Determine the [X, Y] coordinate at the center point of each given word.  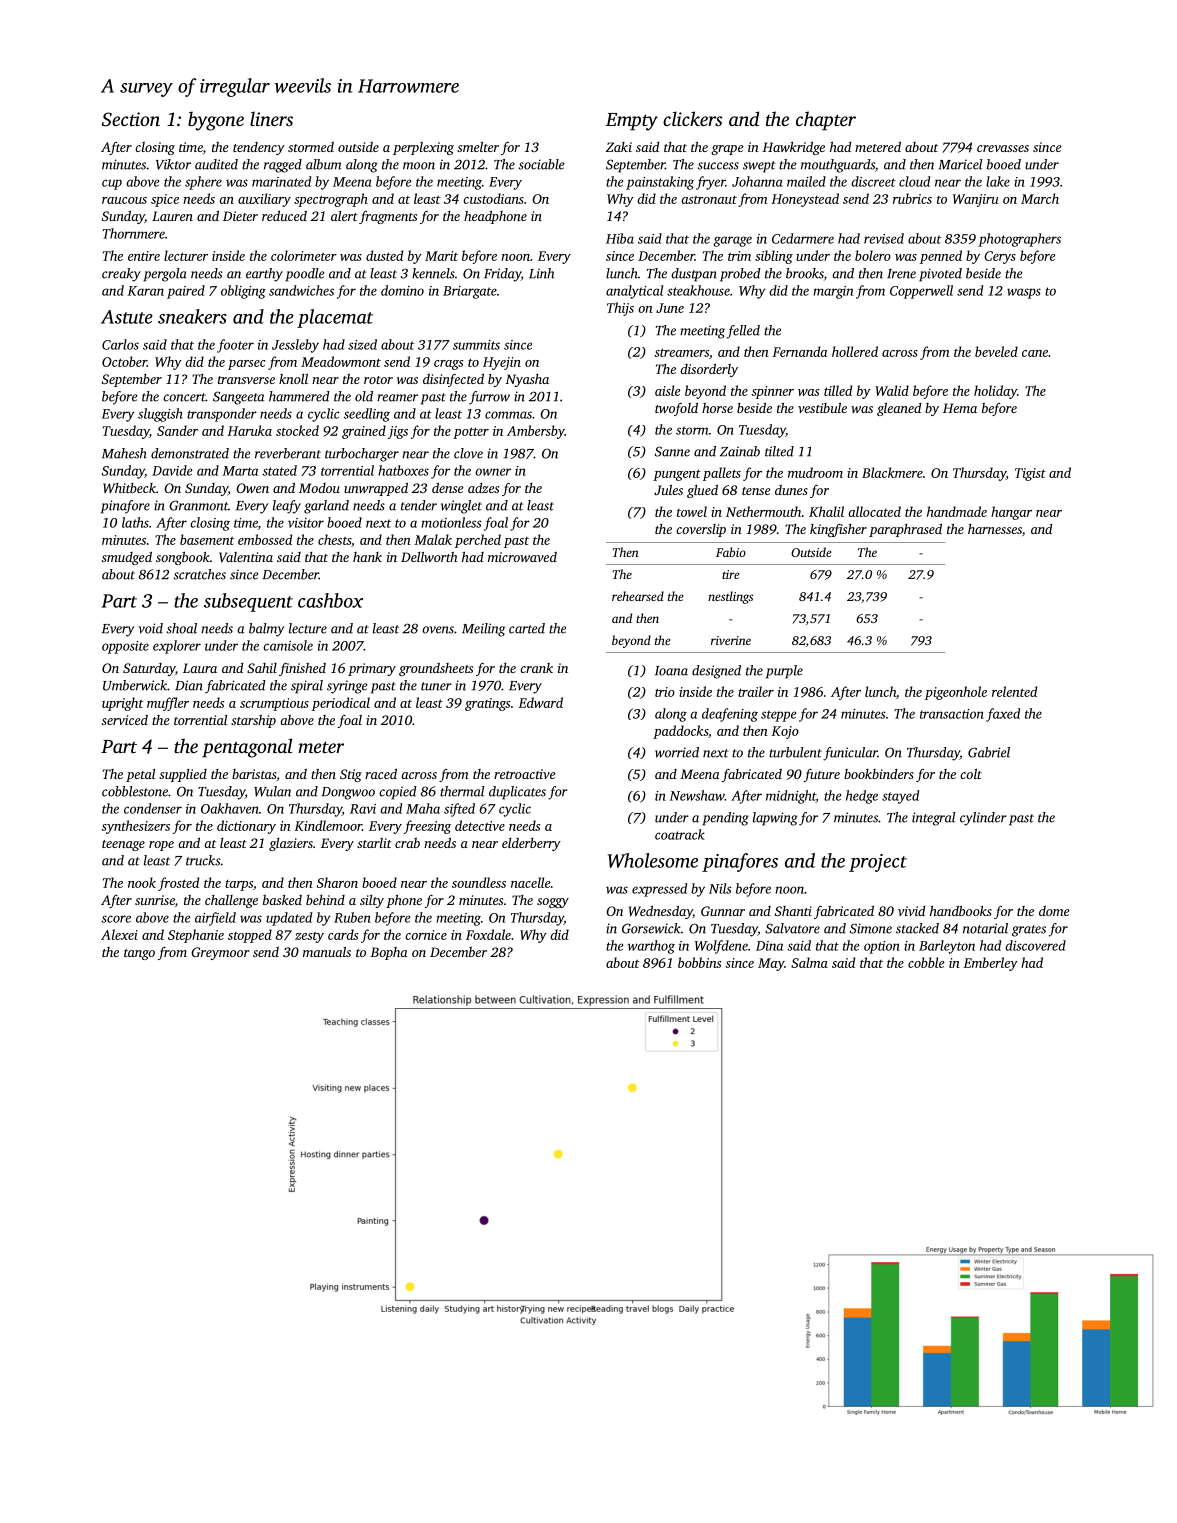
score [116, 919]
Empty [632, 122]
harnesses [995, 529]
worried [677, 752]
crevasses [1003, 148]
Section [131, 119]
